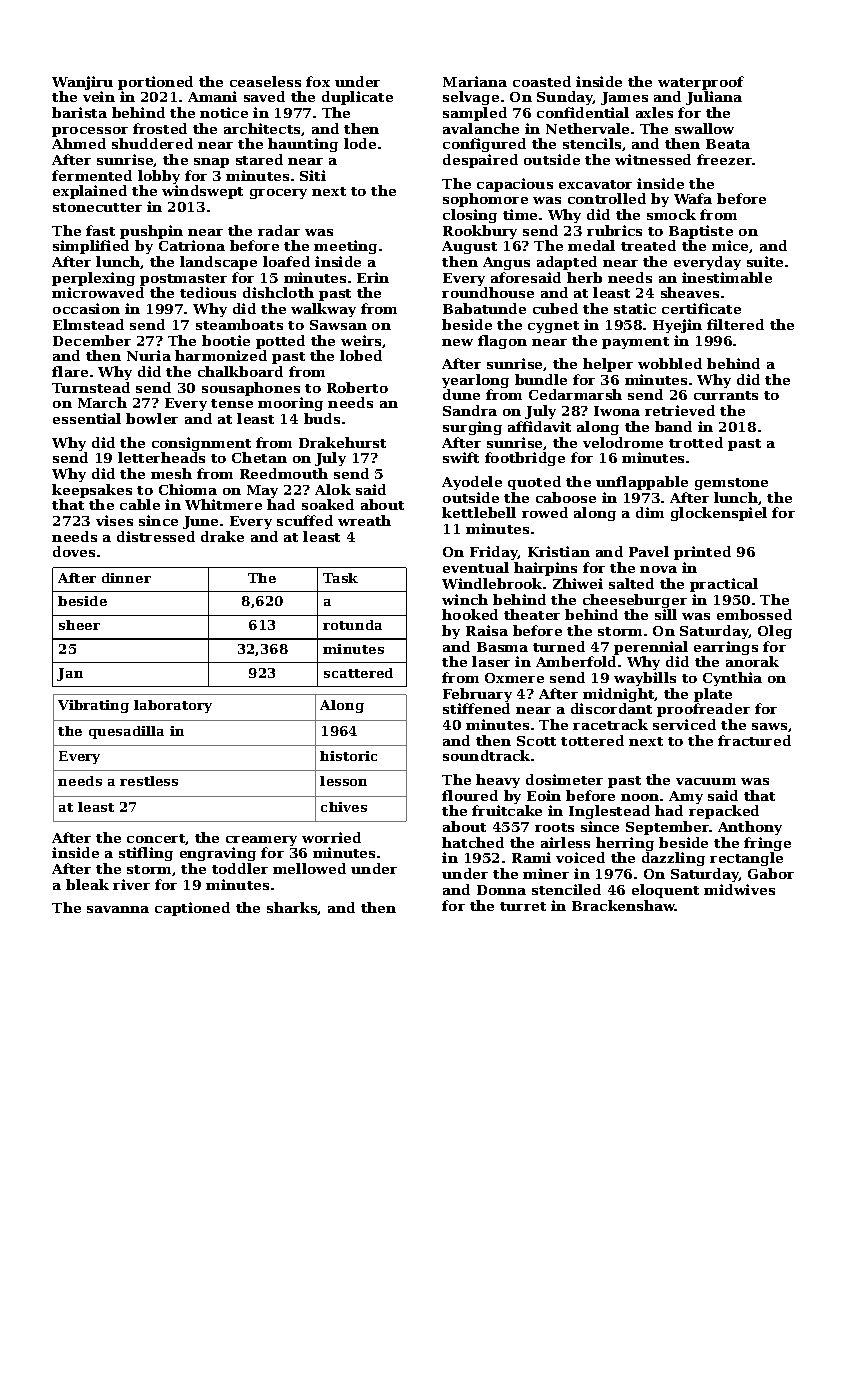  Describe the element at coordinates (155, 83) in the screenshot. I see `portioned` at that location.
